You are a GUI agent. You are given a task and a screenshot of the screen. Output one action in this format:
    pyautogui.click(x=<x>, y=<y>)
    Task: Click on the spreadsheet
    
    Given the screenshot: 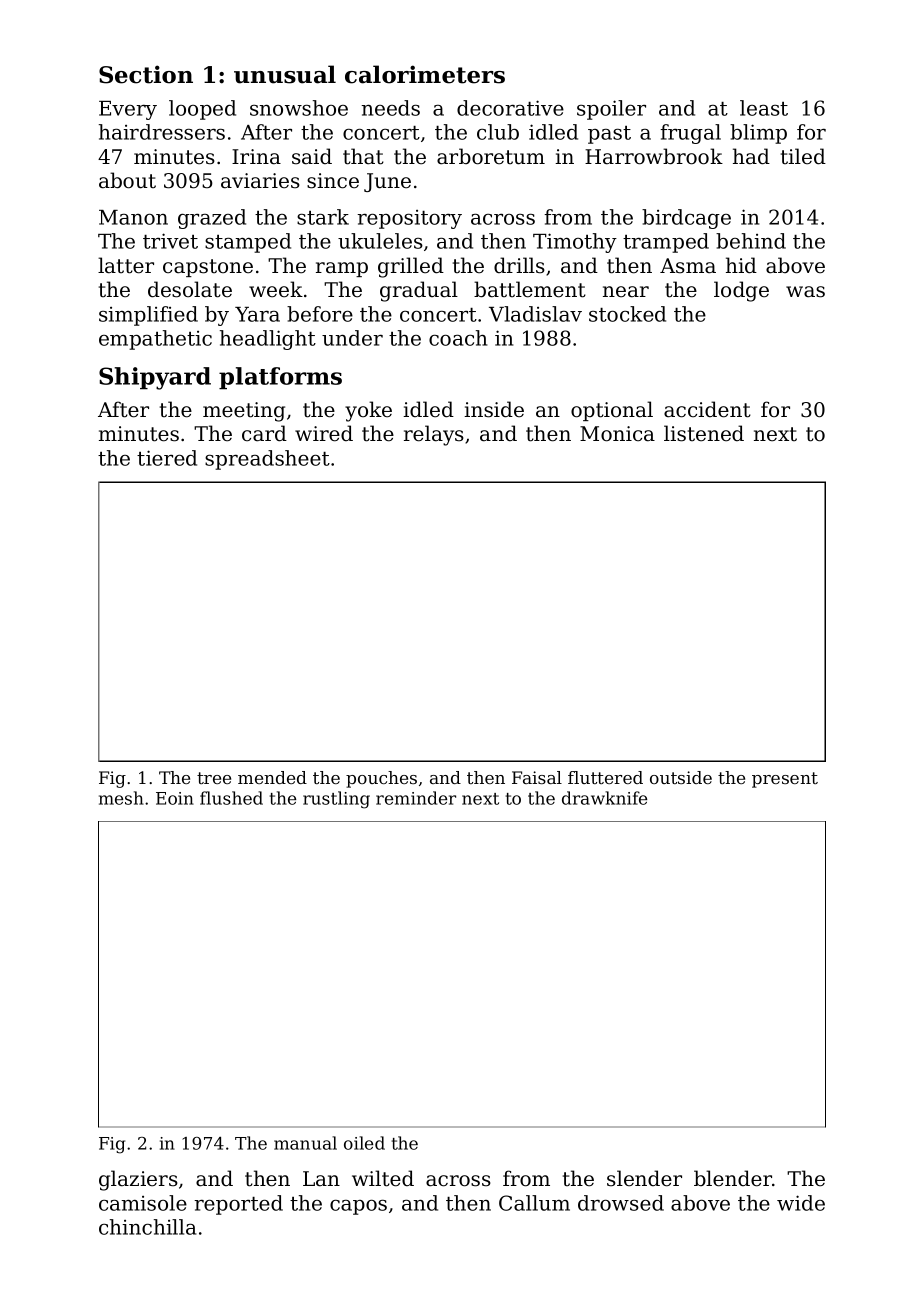 What is the action you would take?
    pyautogui.click(x=267, y=460)
